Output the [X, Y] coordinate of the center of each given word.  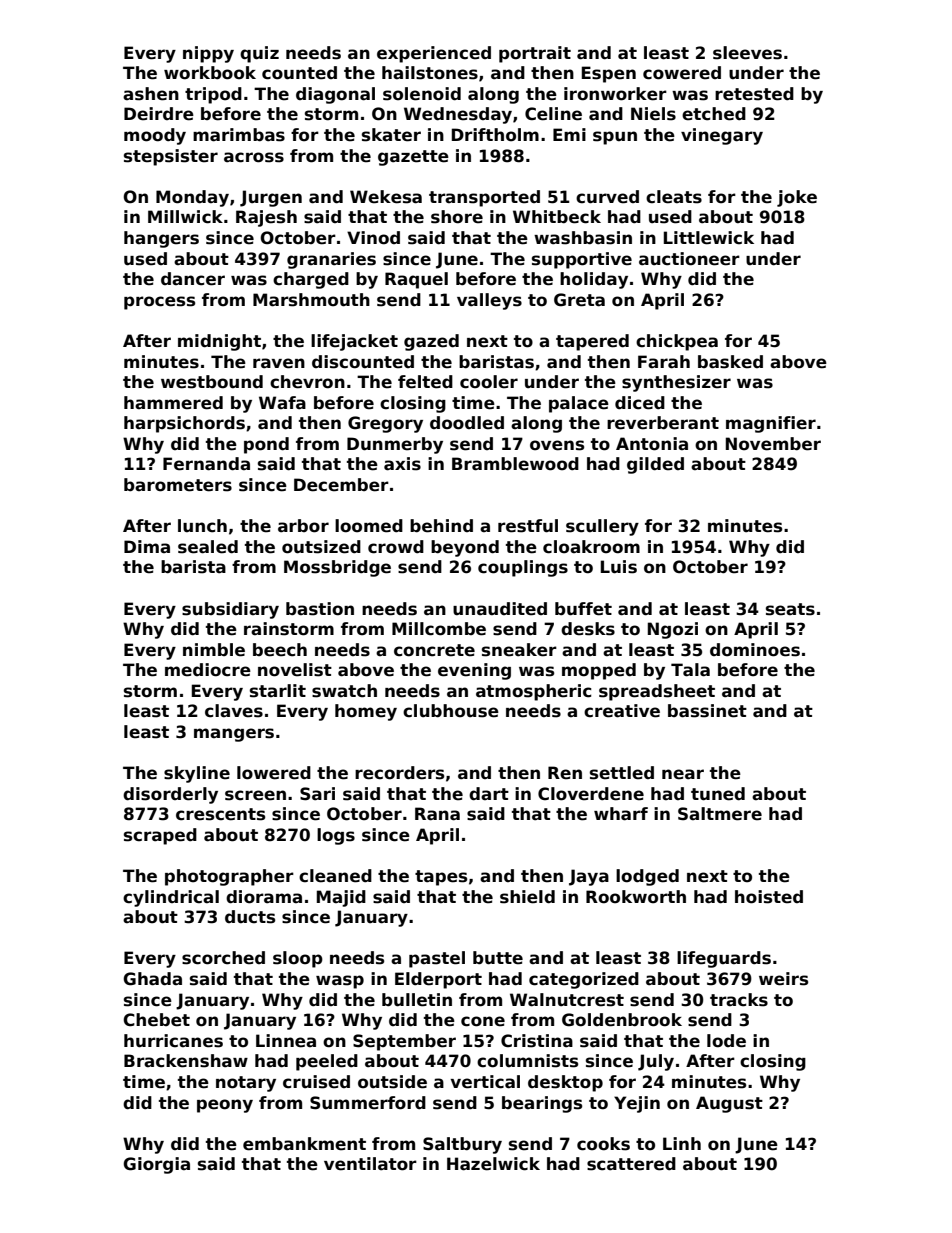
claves [234, 711]
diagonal [335, 95]
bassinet [707, 711]
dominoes [755, 650]
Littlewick [709, 238]
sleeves [747, 53]
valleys [489, 301]
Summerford [368, 1103]
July [656, 1062]
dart [489, 794]
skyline [197, 774]
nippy [208, 54]
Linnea [286, 1041]
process [159, 303]
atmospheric [533, 692]
